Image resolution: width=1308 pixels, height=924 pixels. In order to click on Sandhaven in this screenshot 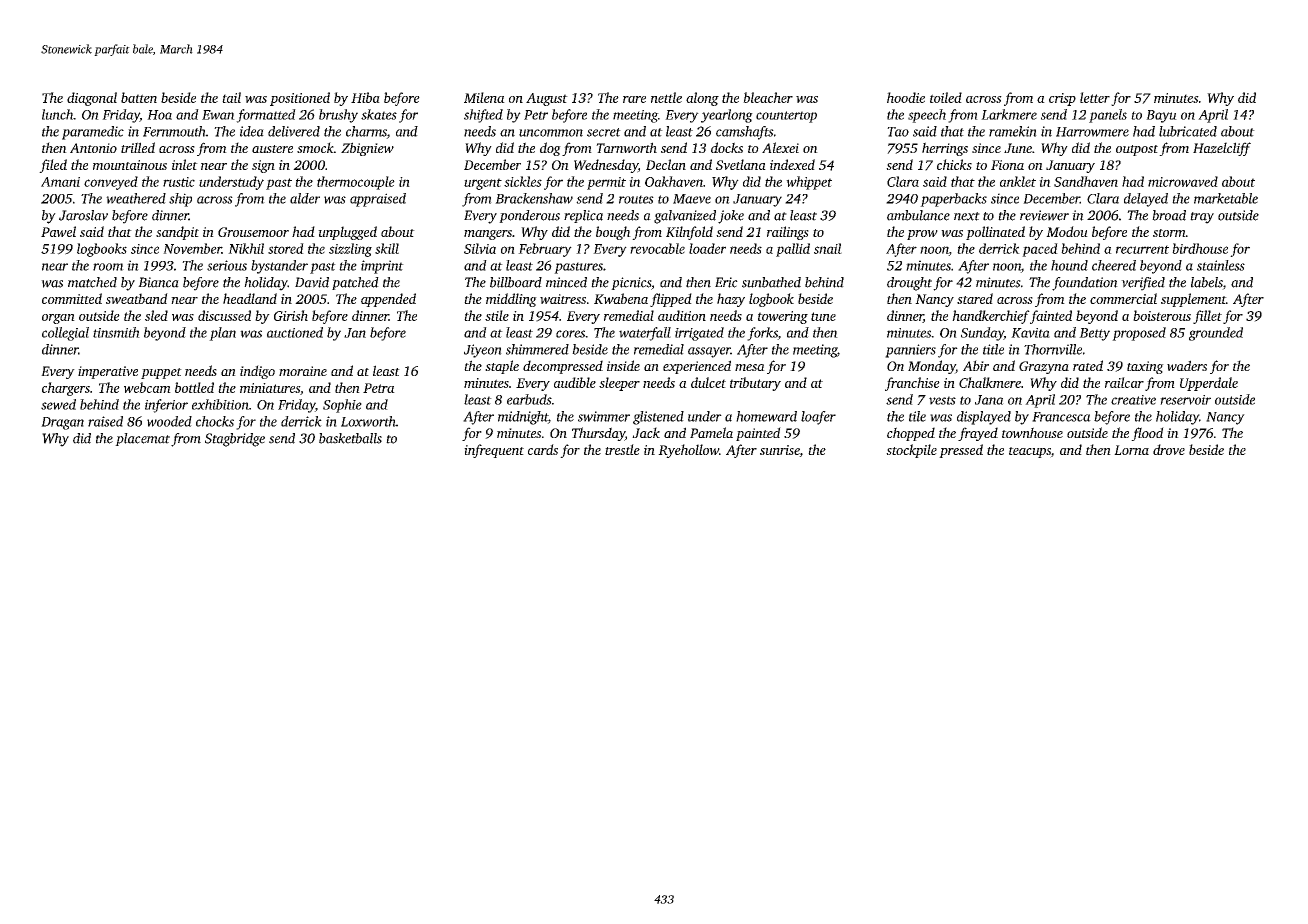, I will do `click(1086, 181)`.
